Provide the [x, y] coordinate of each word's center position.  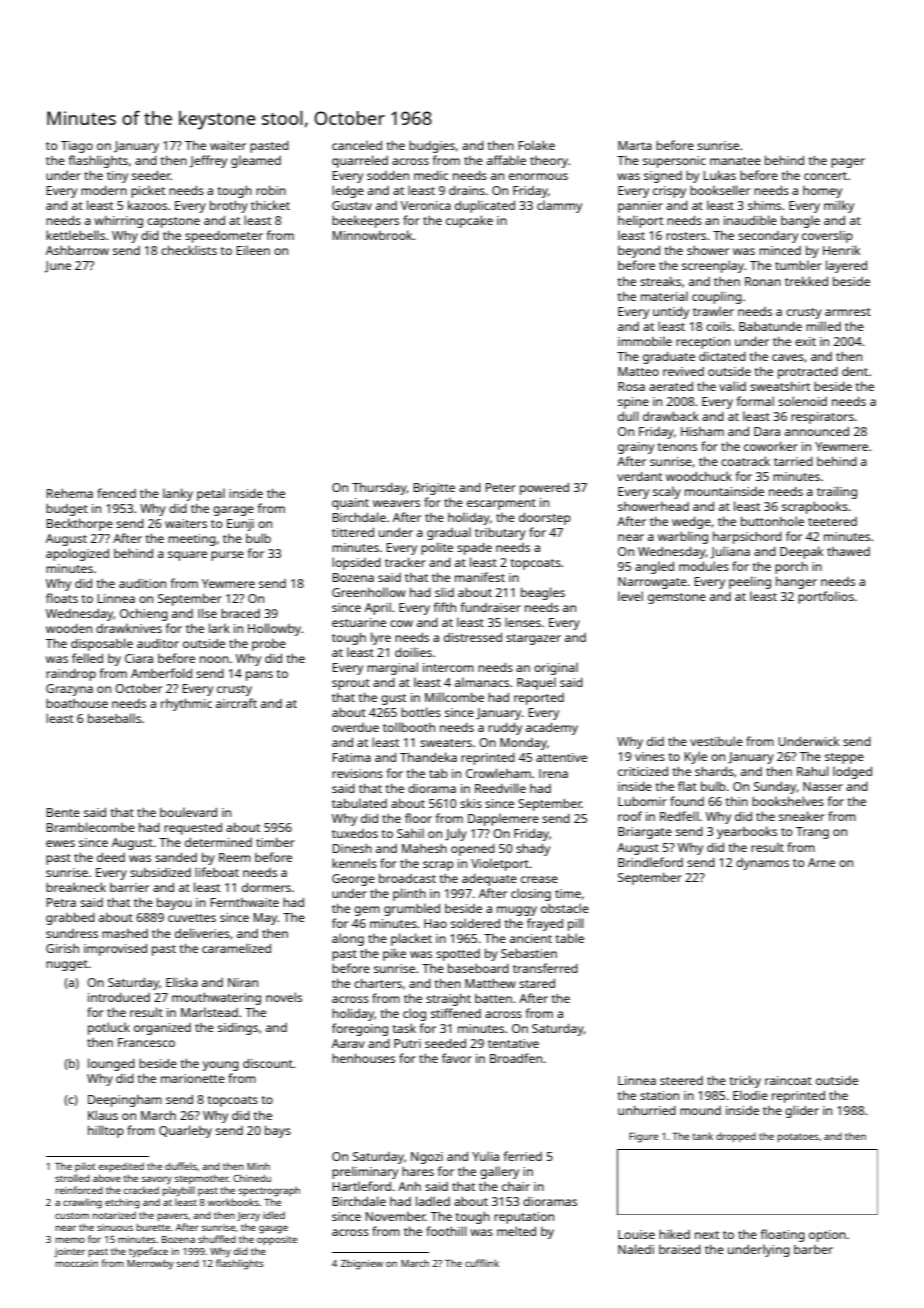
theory [549, 162]
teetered [832, 521]
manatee [735, 161]
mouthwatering [216, 999]
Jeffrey [208, 161]
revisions [357, 773]
